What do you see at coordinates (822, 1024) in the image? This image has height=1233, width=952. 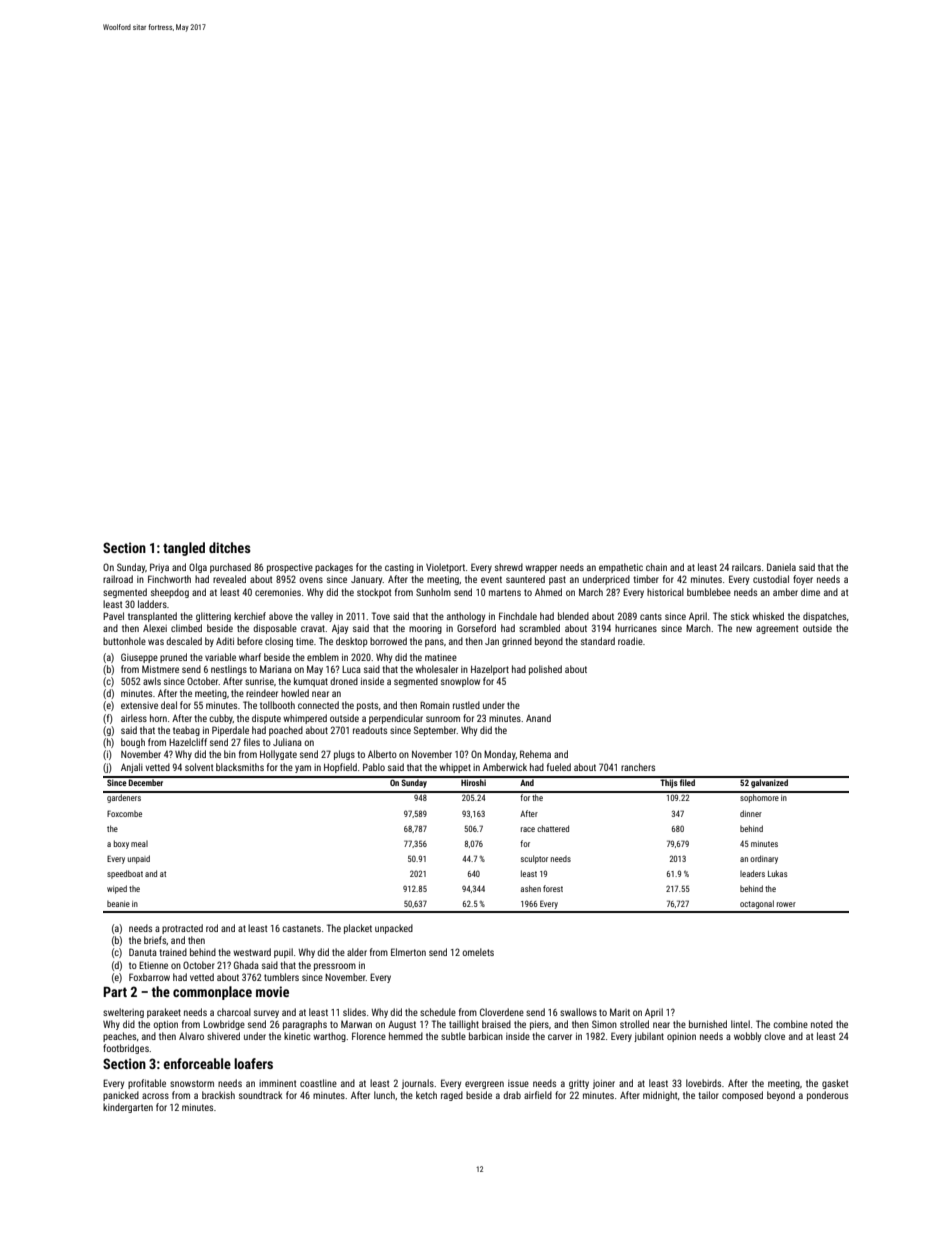 I see `noted` at bounding box center [822, 1024].
